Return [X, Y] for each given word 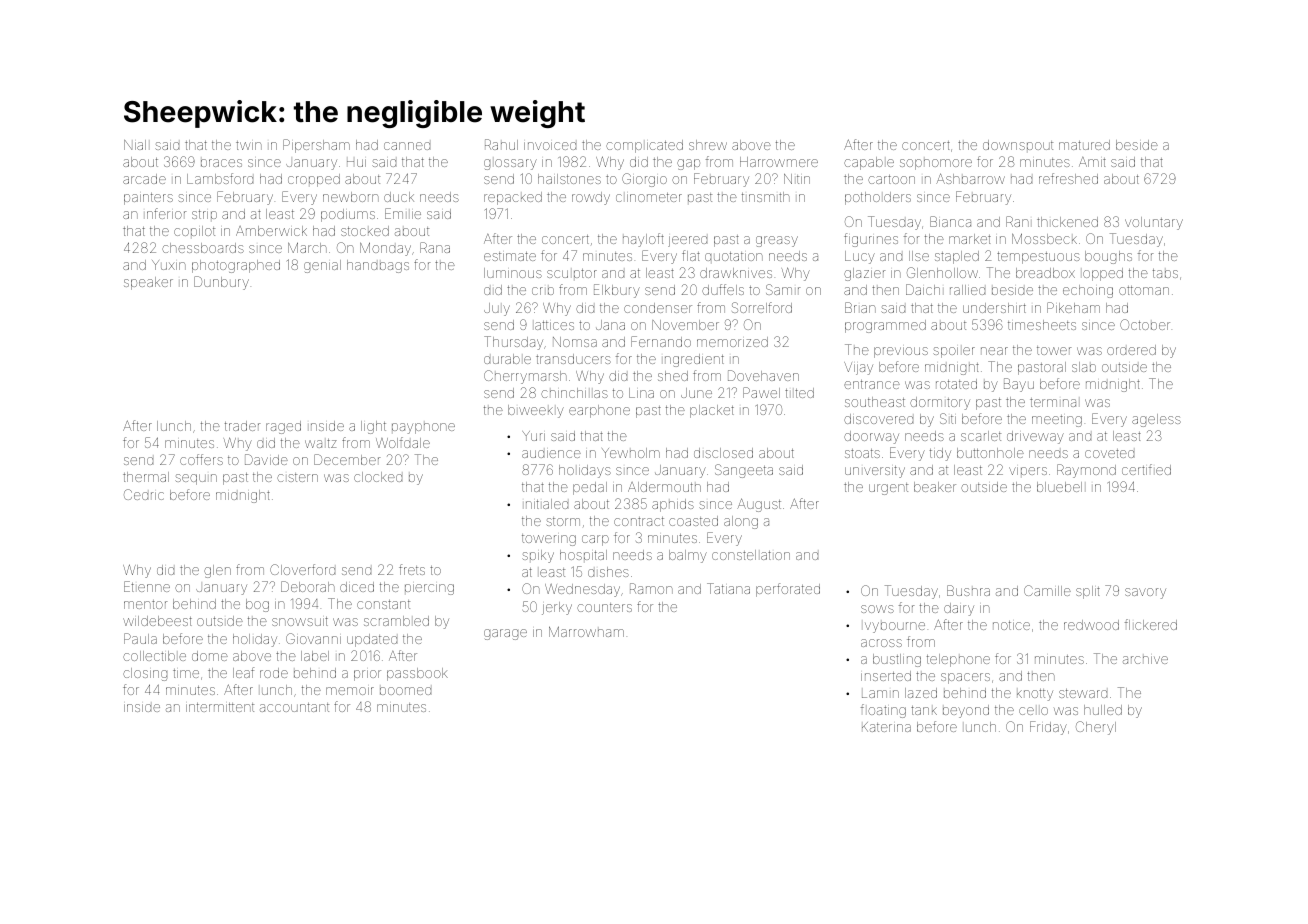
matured [1084, 145]
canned [407, 146]
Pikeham [1073, 307]
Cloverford [302, 569]
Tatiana [728, 588]
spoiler [954, 352]
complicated [644, 146]
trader [243, 426]
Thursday [513, 343]
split [1088, 592]
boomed [405, 691]
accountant [294, 707]
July [497, 309]
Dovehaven [763, 375]
